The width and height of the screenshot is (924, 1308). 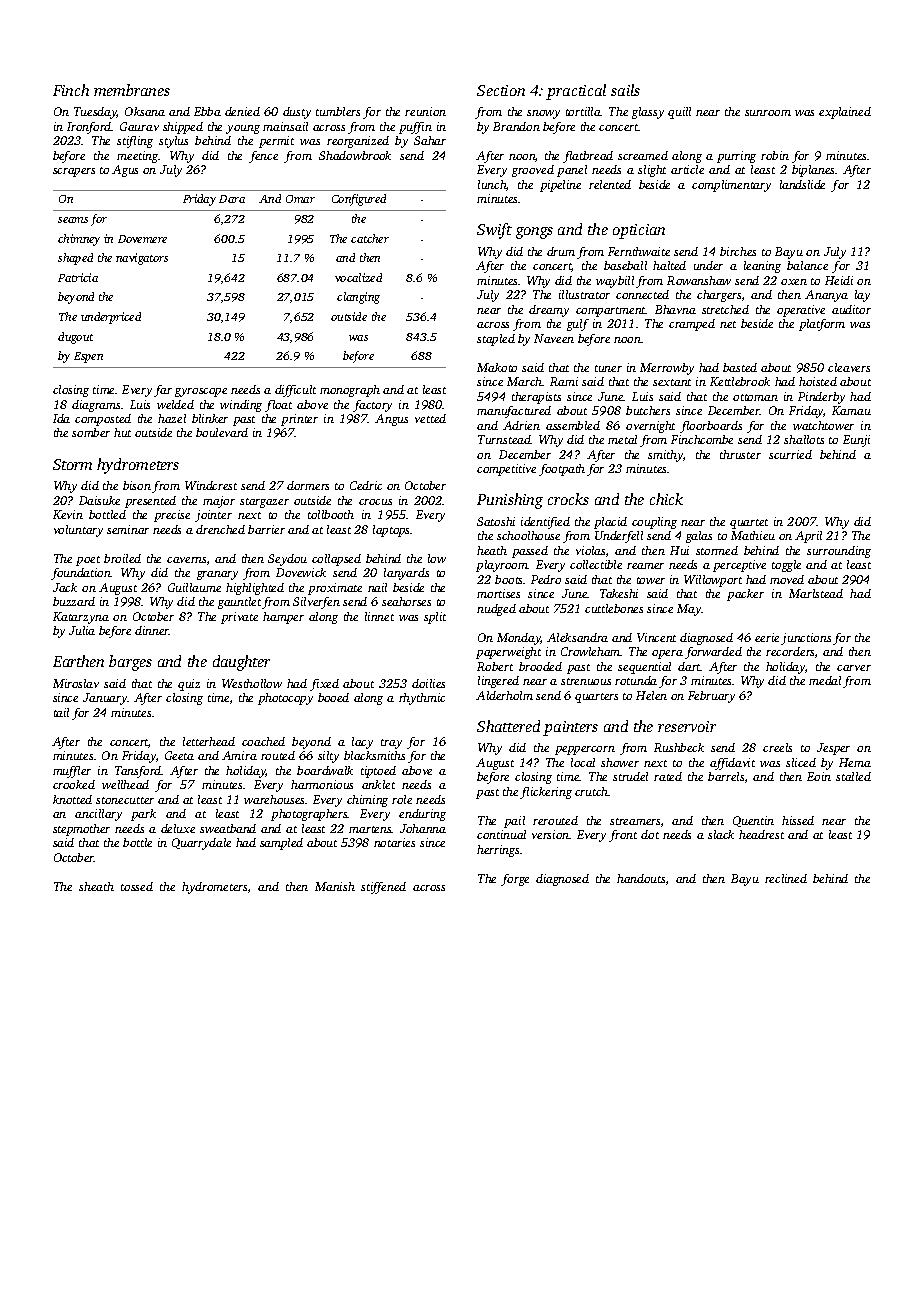 I want to click on coached, so click(x=263, y=741).
